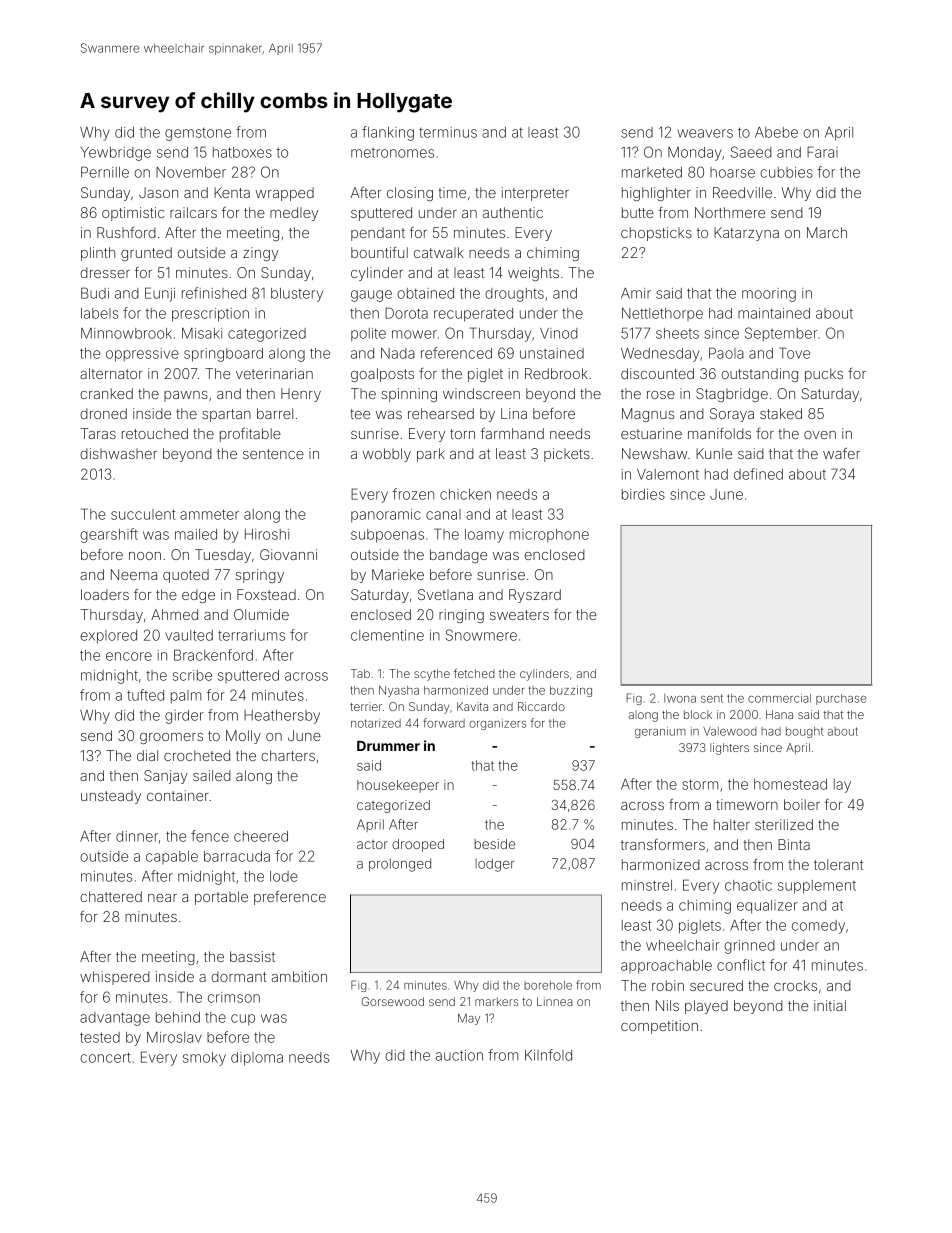  Describe the element at coordinates (494, 865) in the screenshot. I see `lodger` at that location.
